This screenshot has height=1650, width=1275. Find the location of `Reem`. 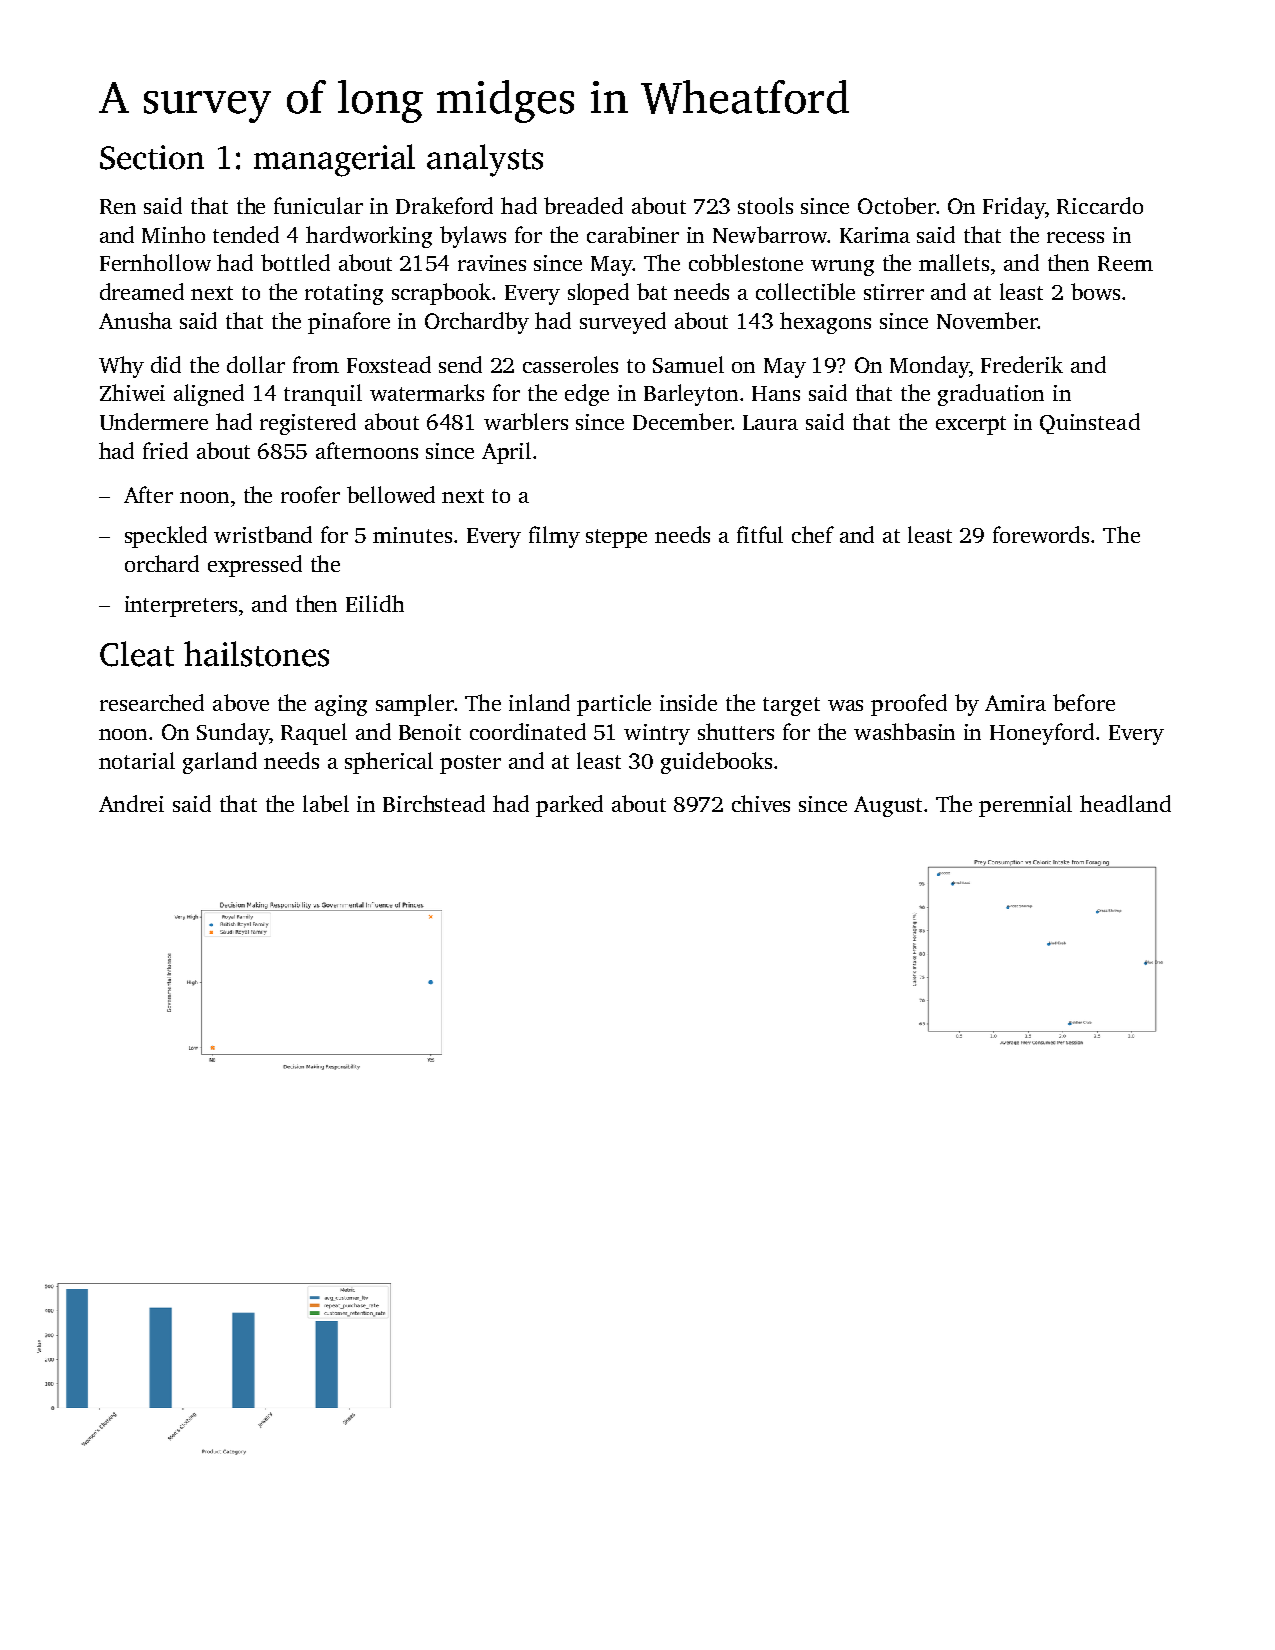

Reem is located at coordinates (1125, 263).
